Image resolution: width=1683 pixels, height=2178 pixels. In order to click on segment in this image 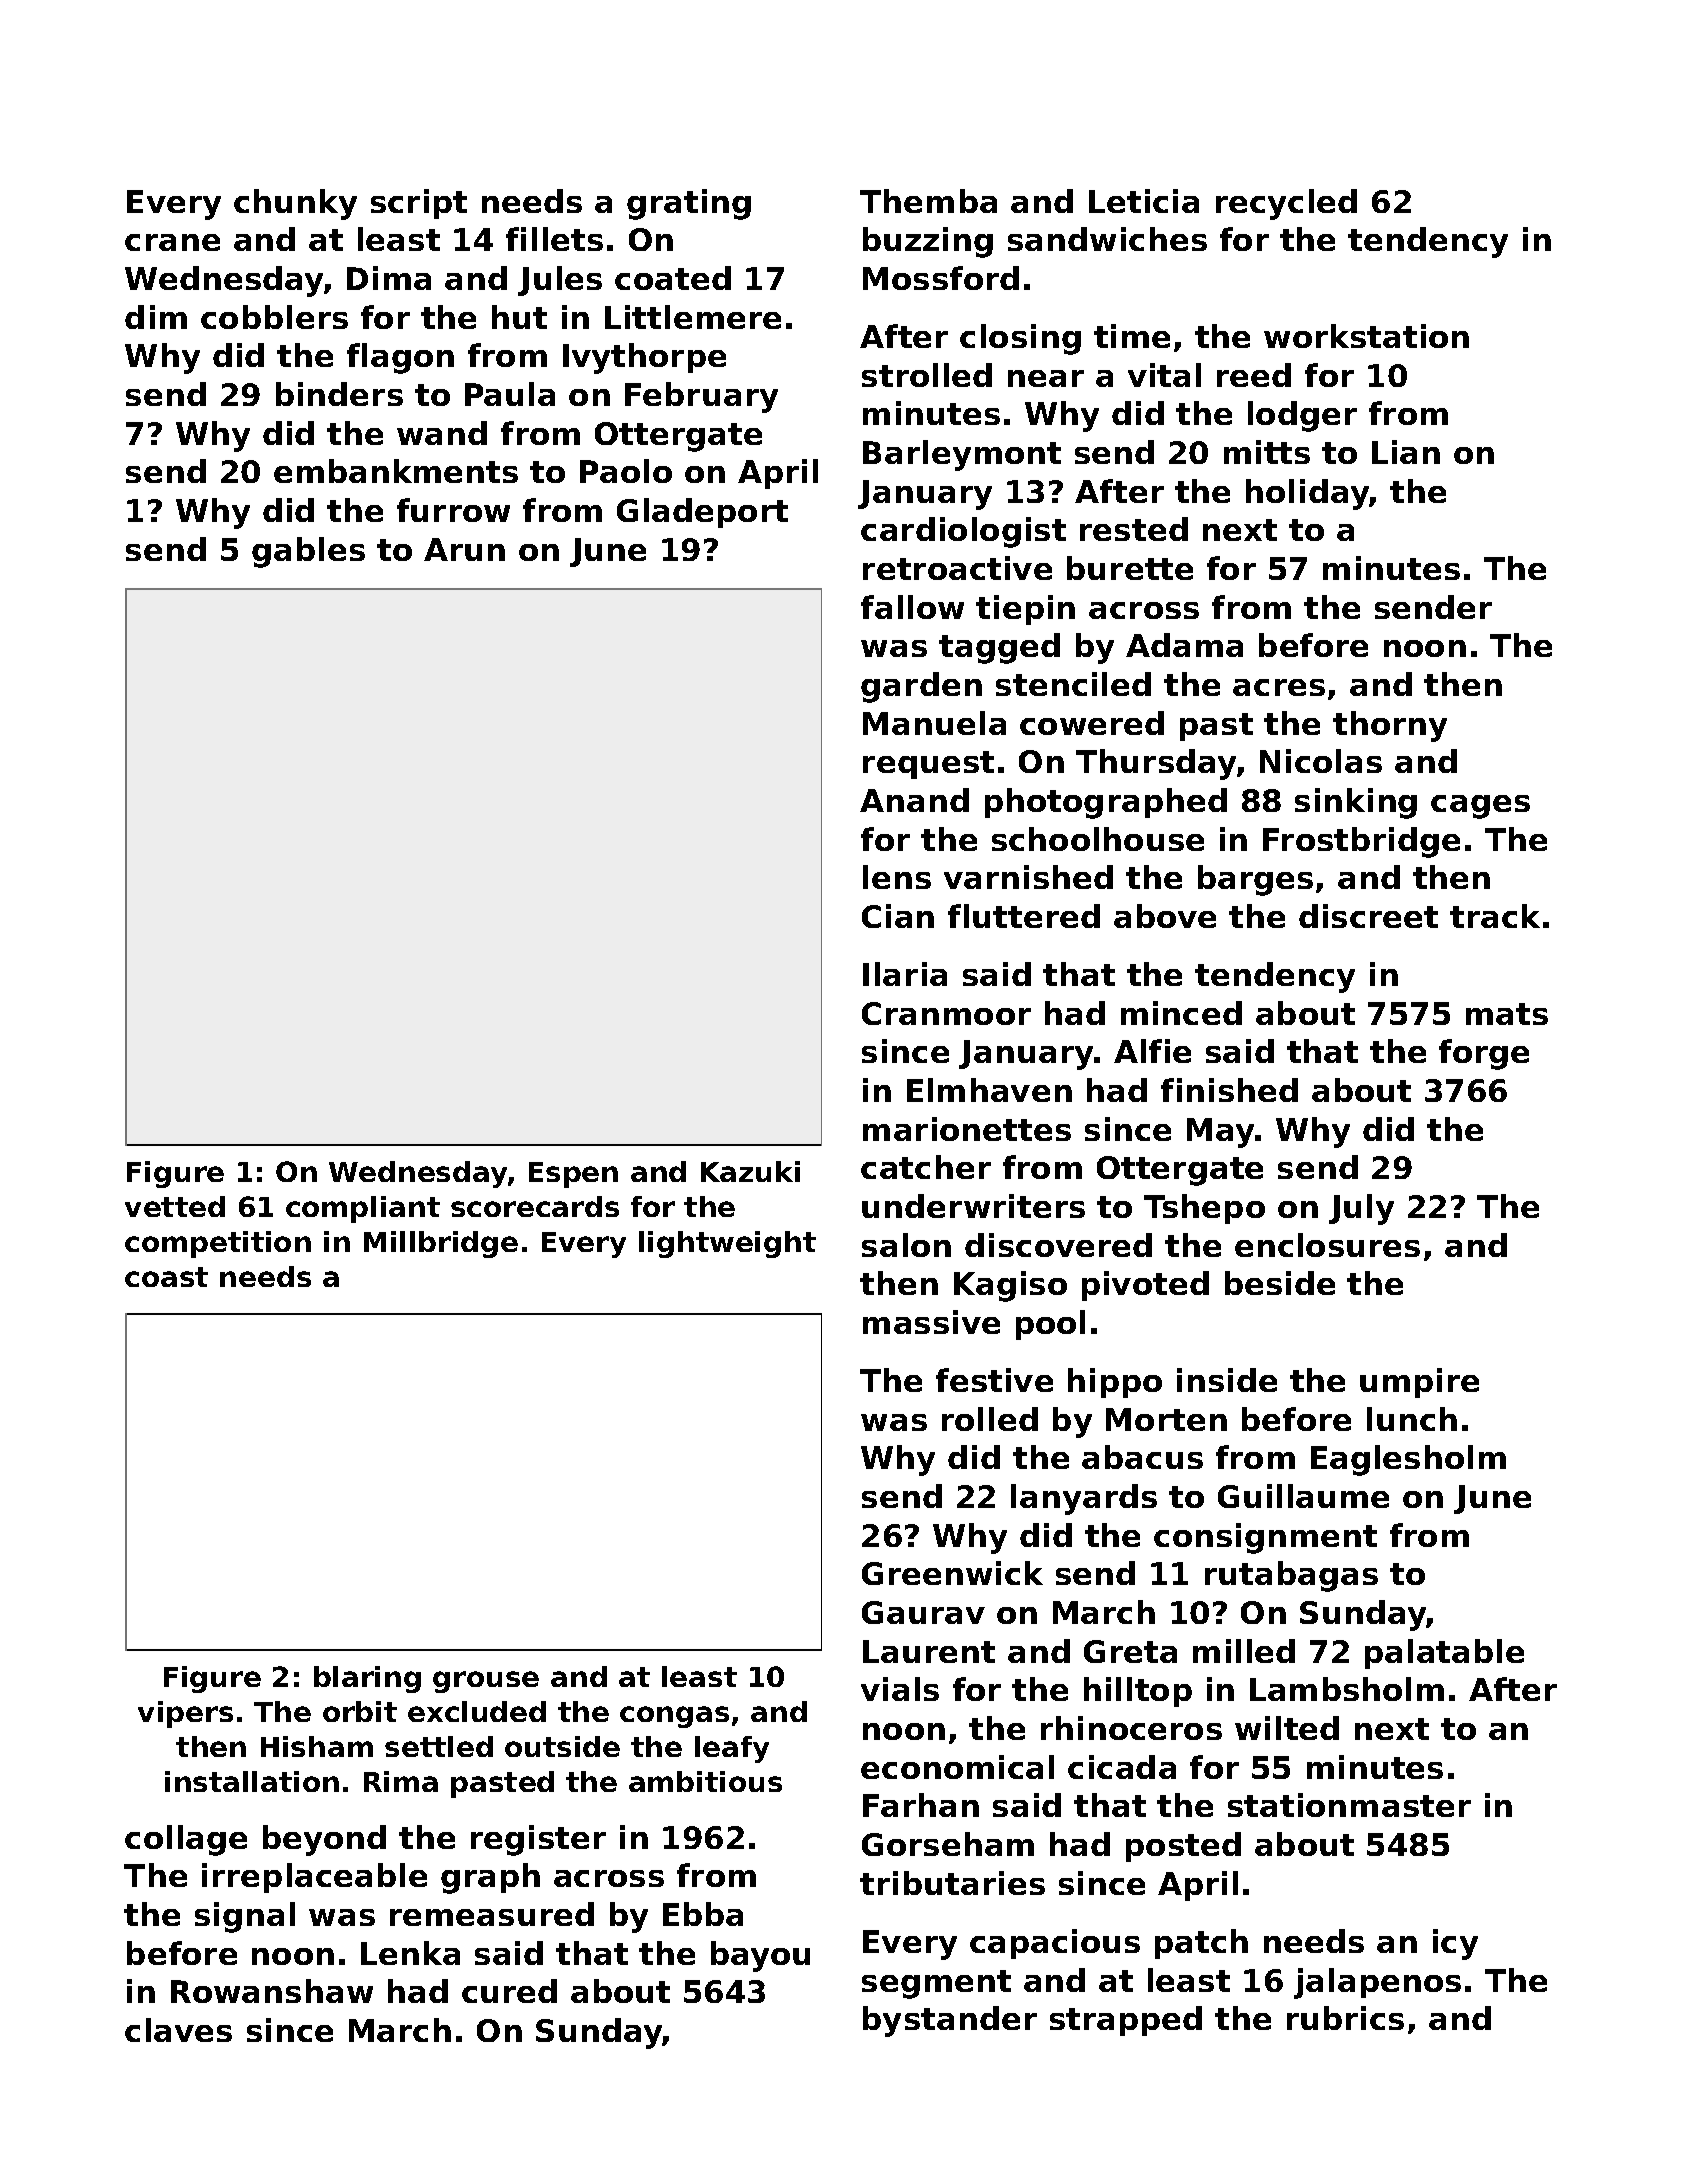, I will do `click(936, 1984)`.
